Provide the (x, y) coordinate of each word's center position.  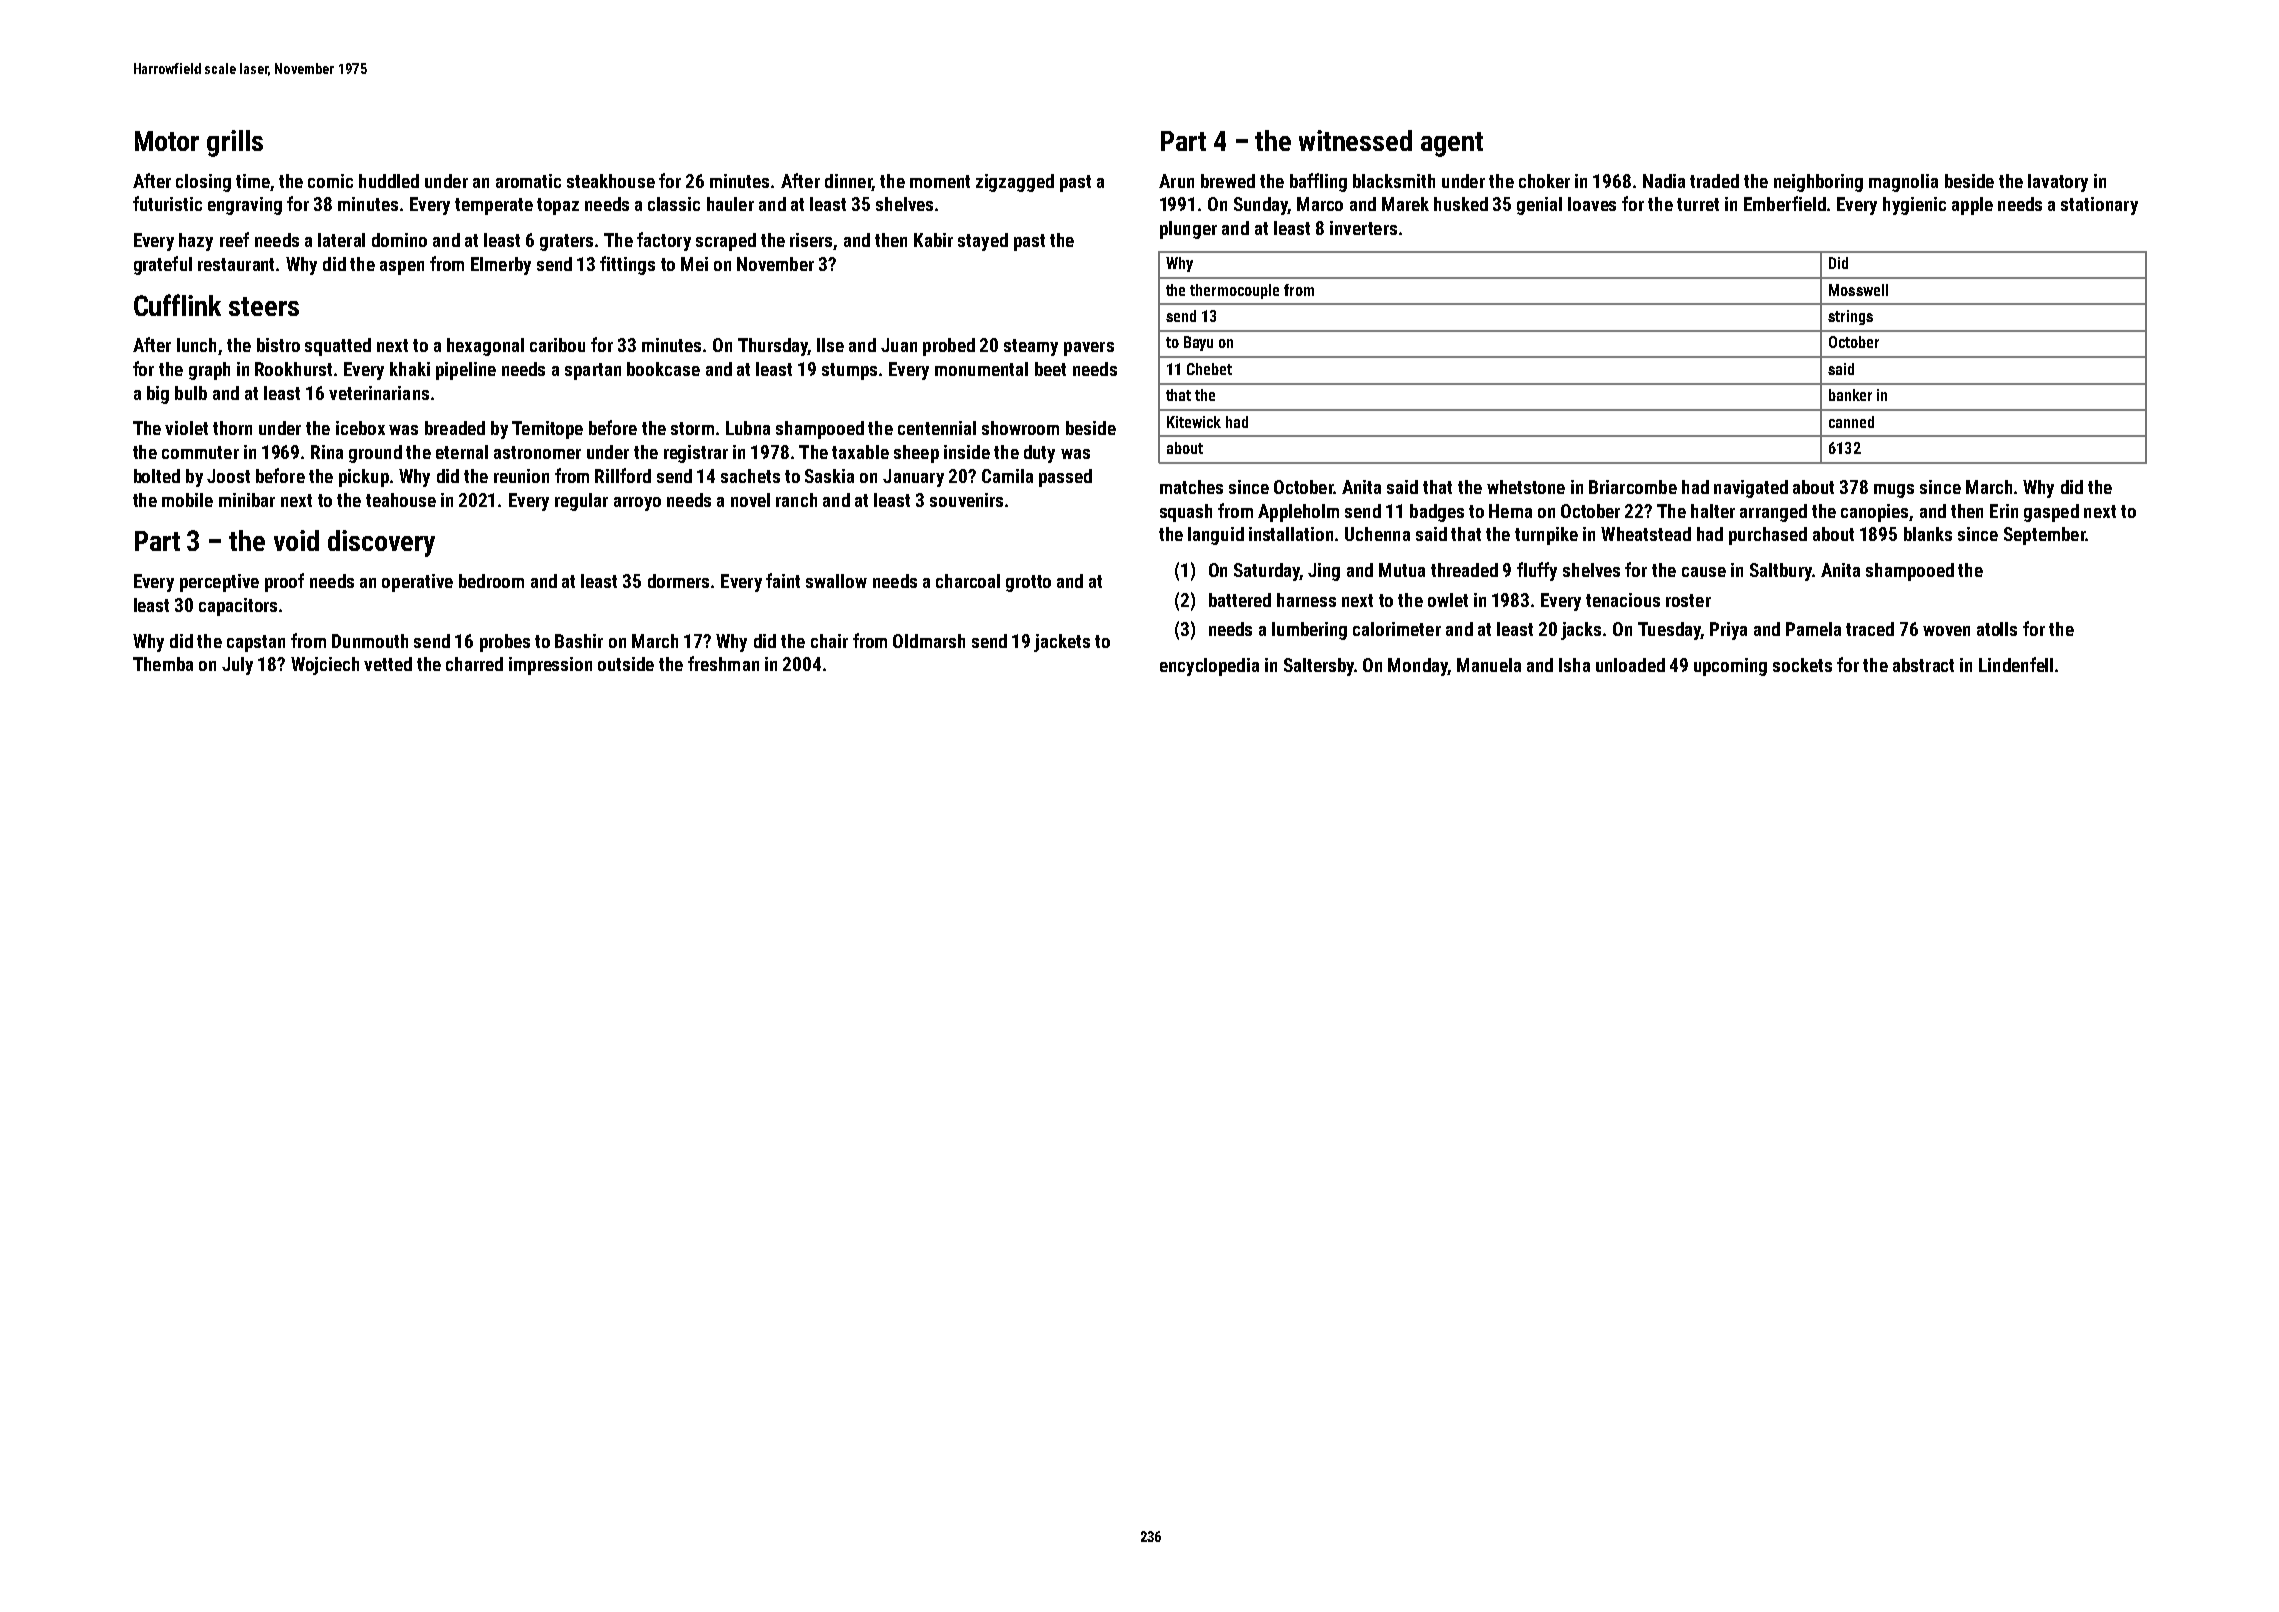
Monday (1418, 667)
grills (235, 143)
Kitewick (1194, 422)
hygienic (1914, 206)
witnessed (1355, 140)
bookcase (663, 369)
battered (1240, 600)
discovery (381, 543)
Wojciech (325, 666)
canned (1851, 422)
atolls (1997, 629)
